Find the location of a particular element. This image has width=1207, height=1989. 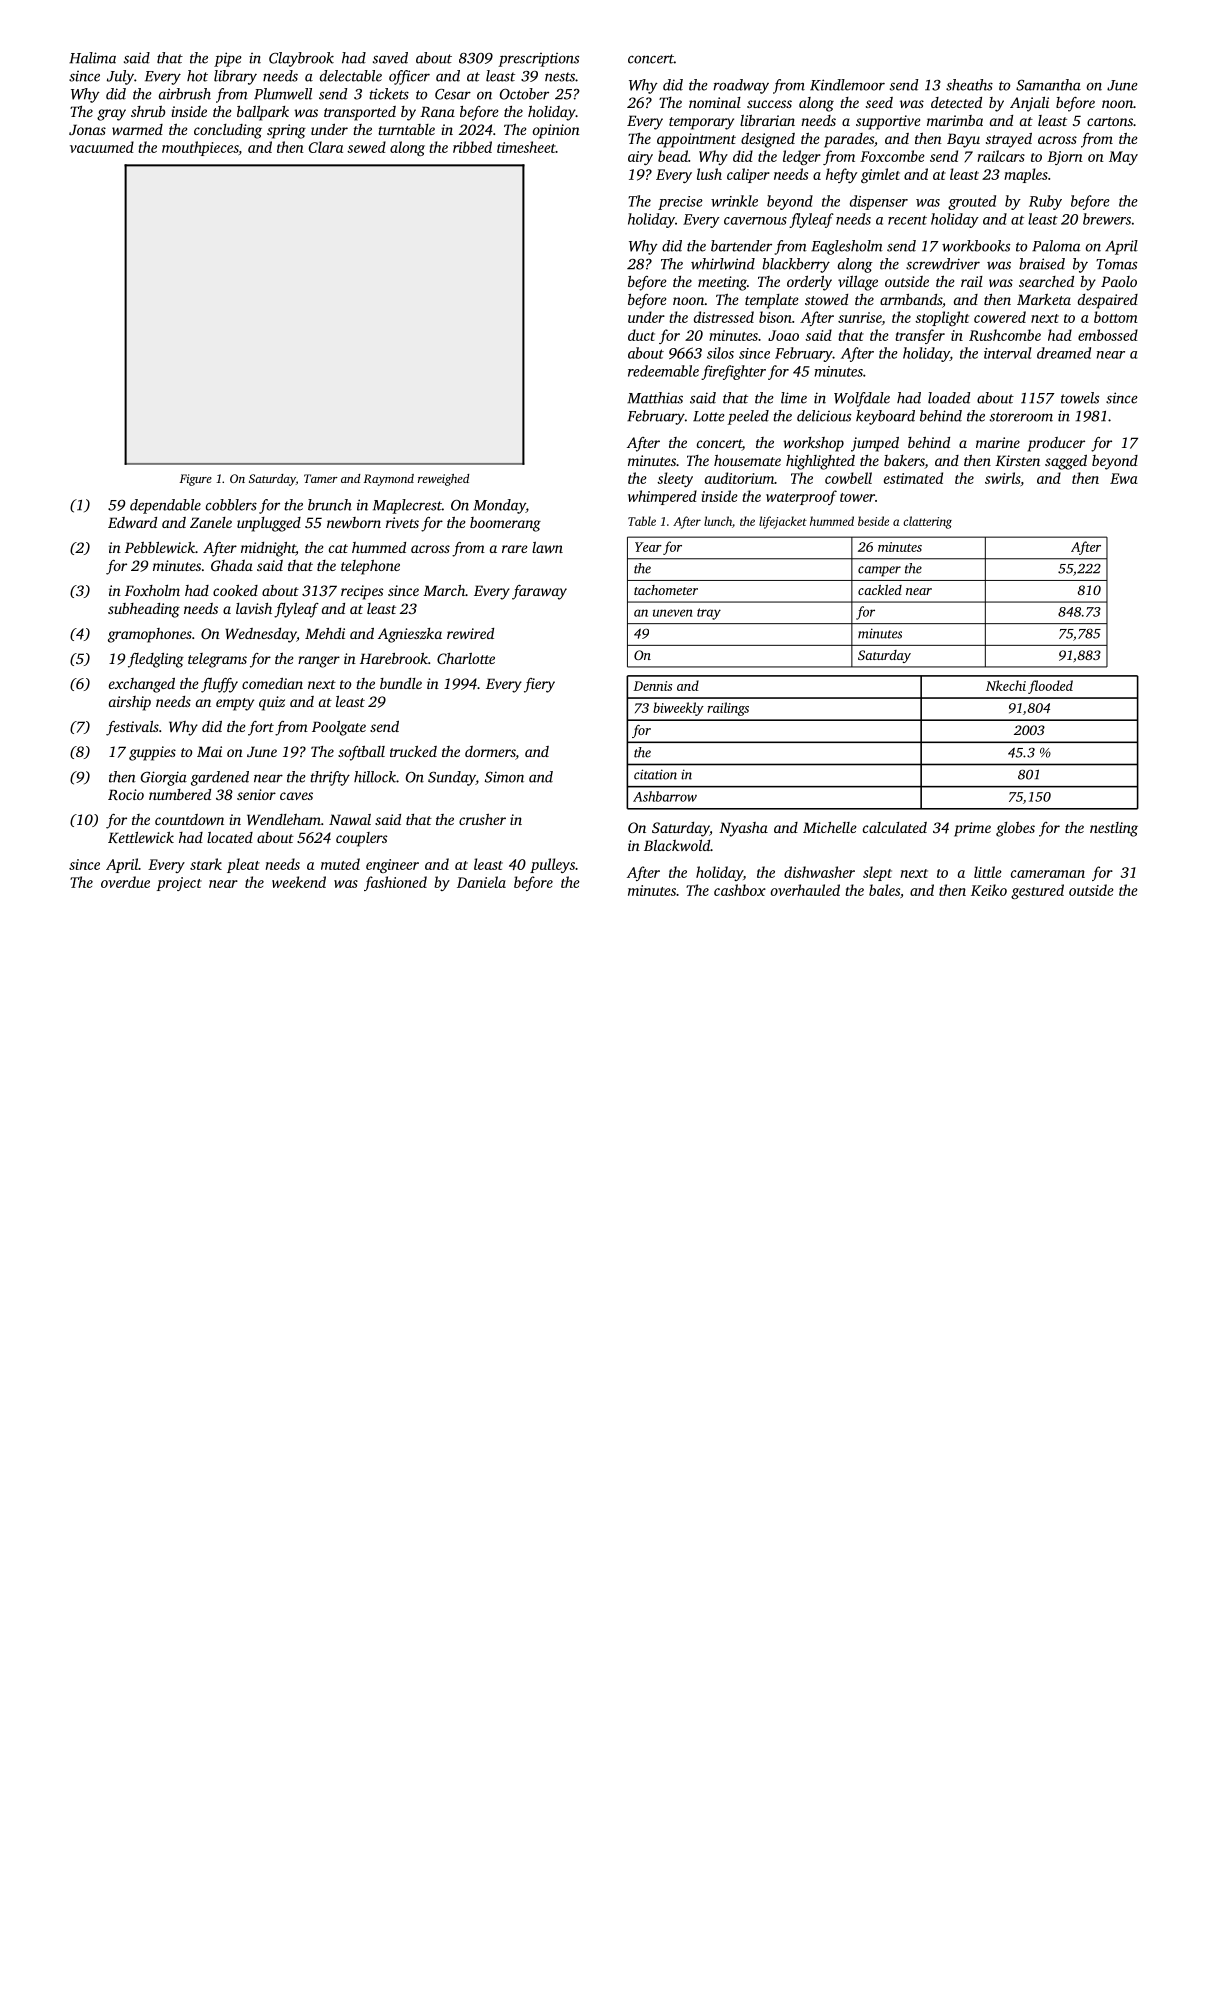

cashbox is located at coordinates (740, 890).
